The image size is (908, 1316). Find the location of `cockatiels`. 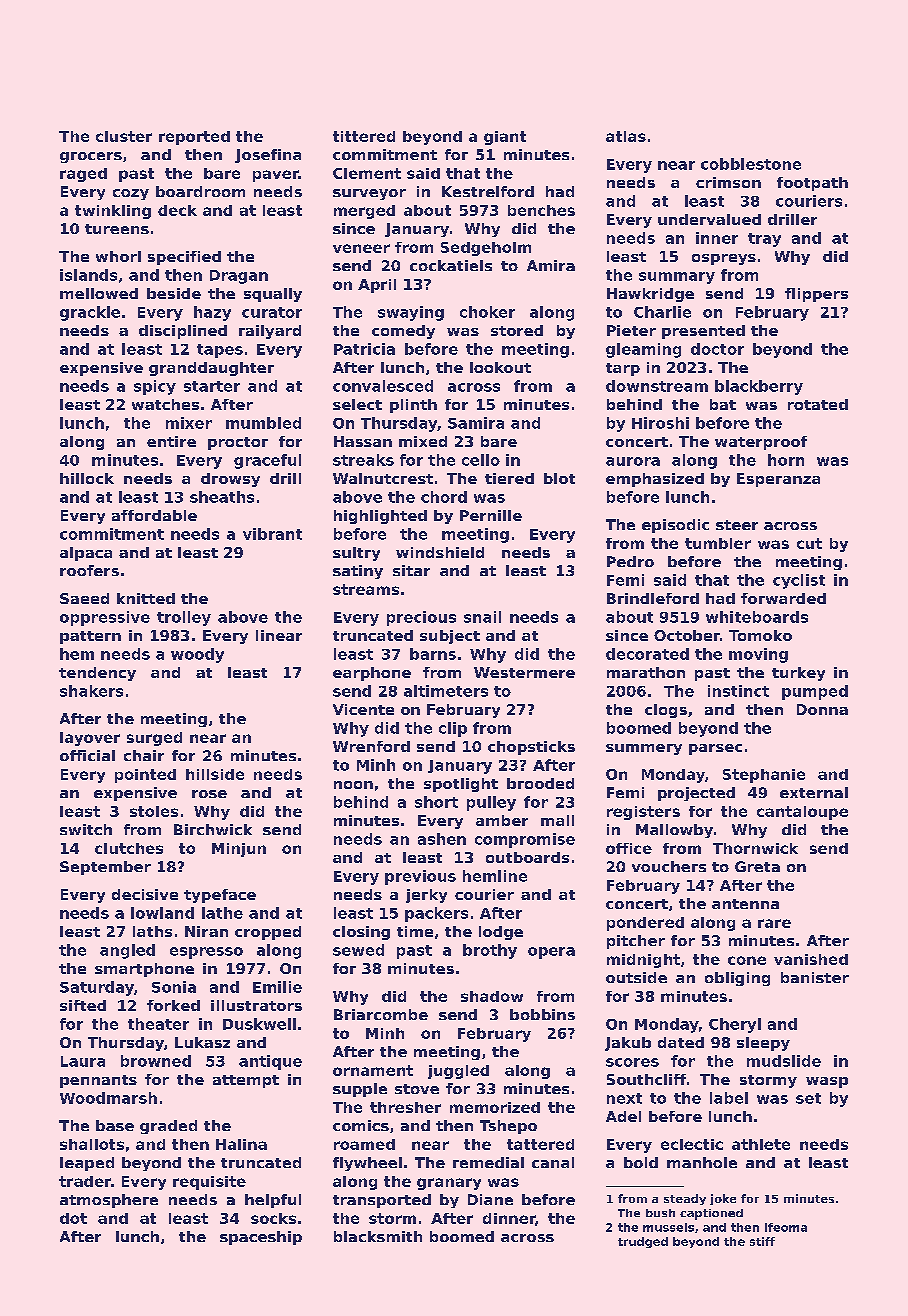

cockatiels is located at coordinates (451, 265).
